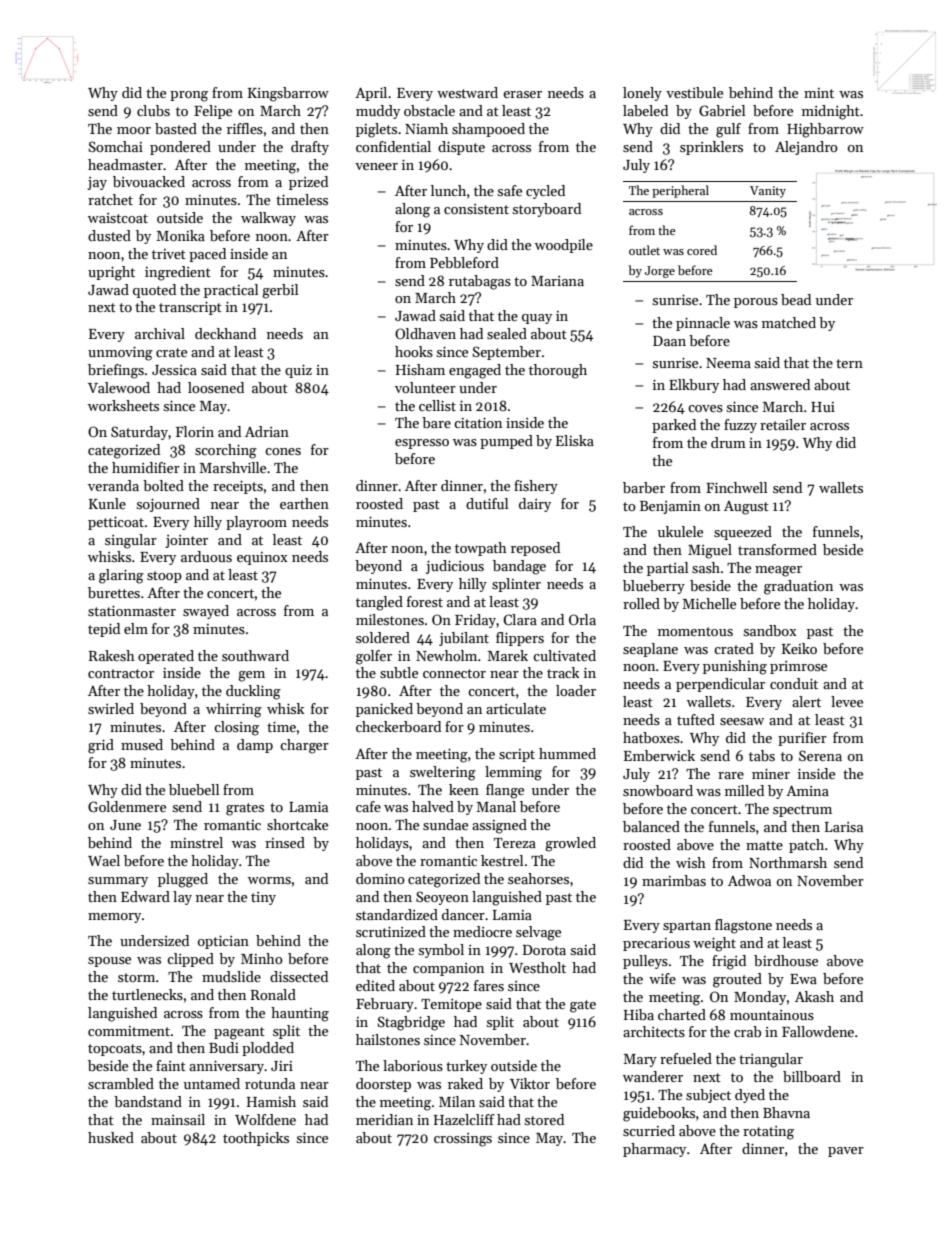 The height and width of the document is (1233, 952). What do you see at coordinates (535, 549) in the document?
I see `reposed` at bounding box center [535, 549].
